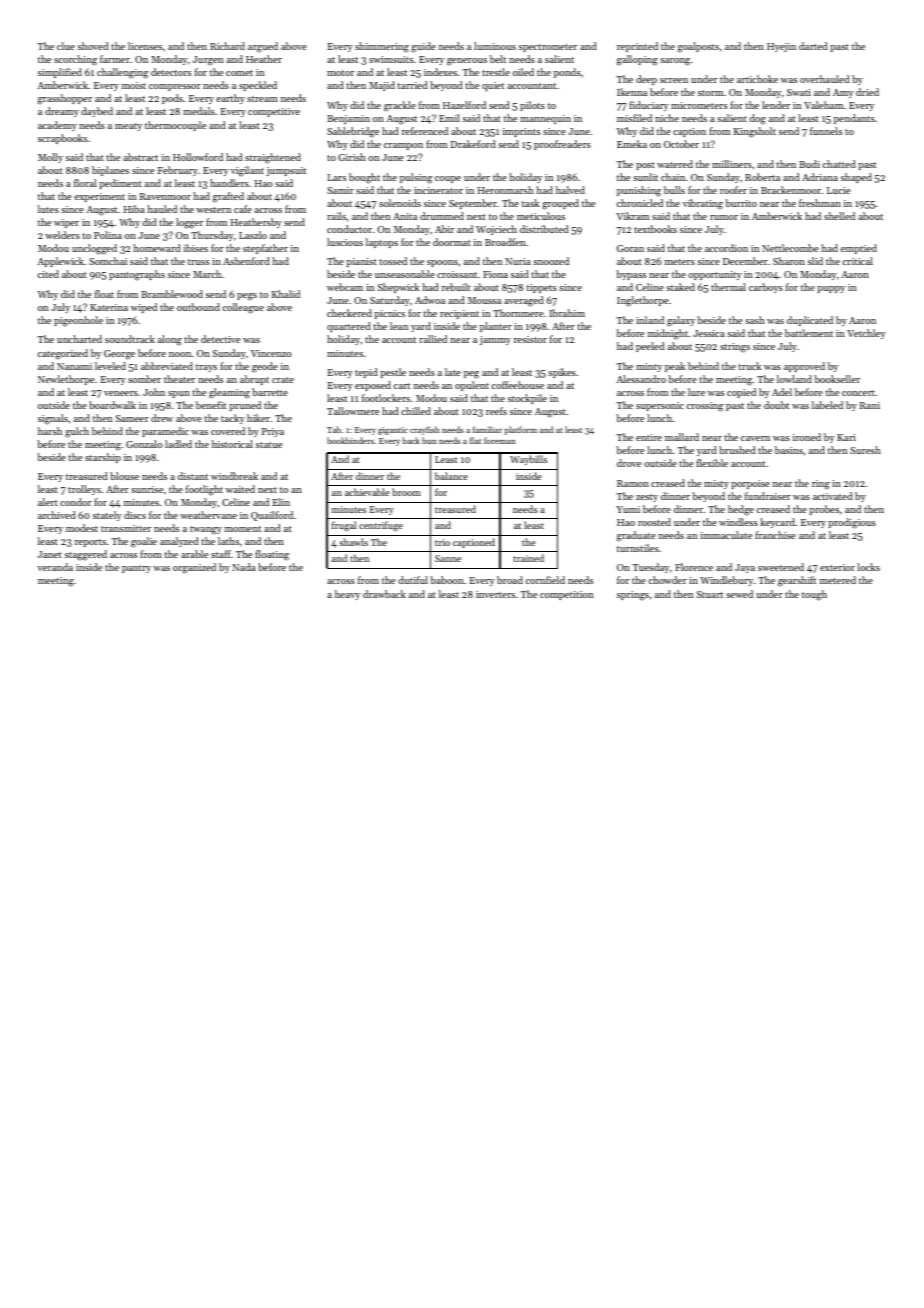 The width and height of the screenshot is (924, 1308). What do you see at coordinates (65, 99) in the screenshot?
I see `grasshopper` at bounding box center [65, 99].
